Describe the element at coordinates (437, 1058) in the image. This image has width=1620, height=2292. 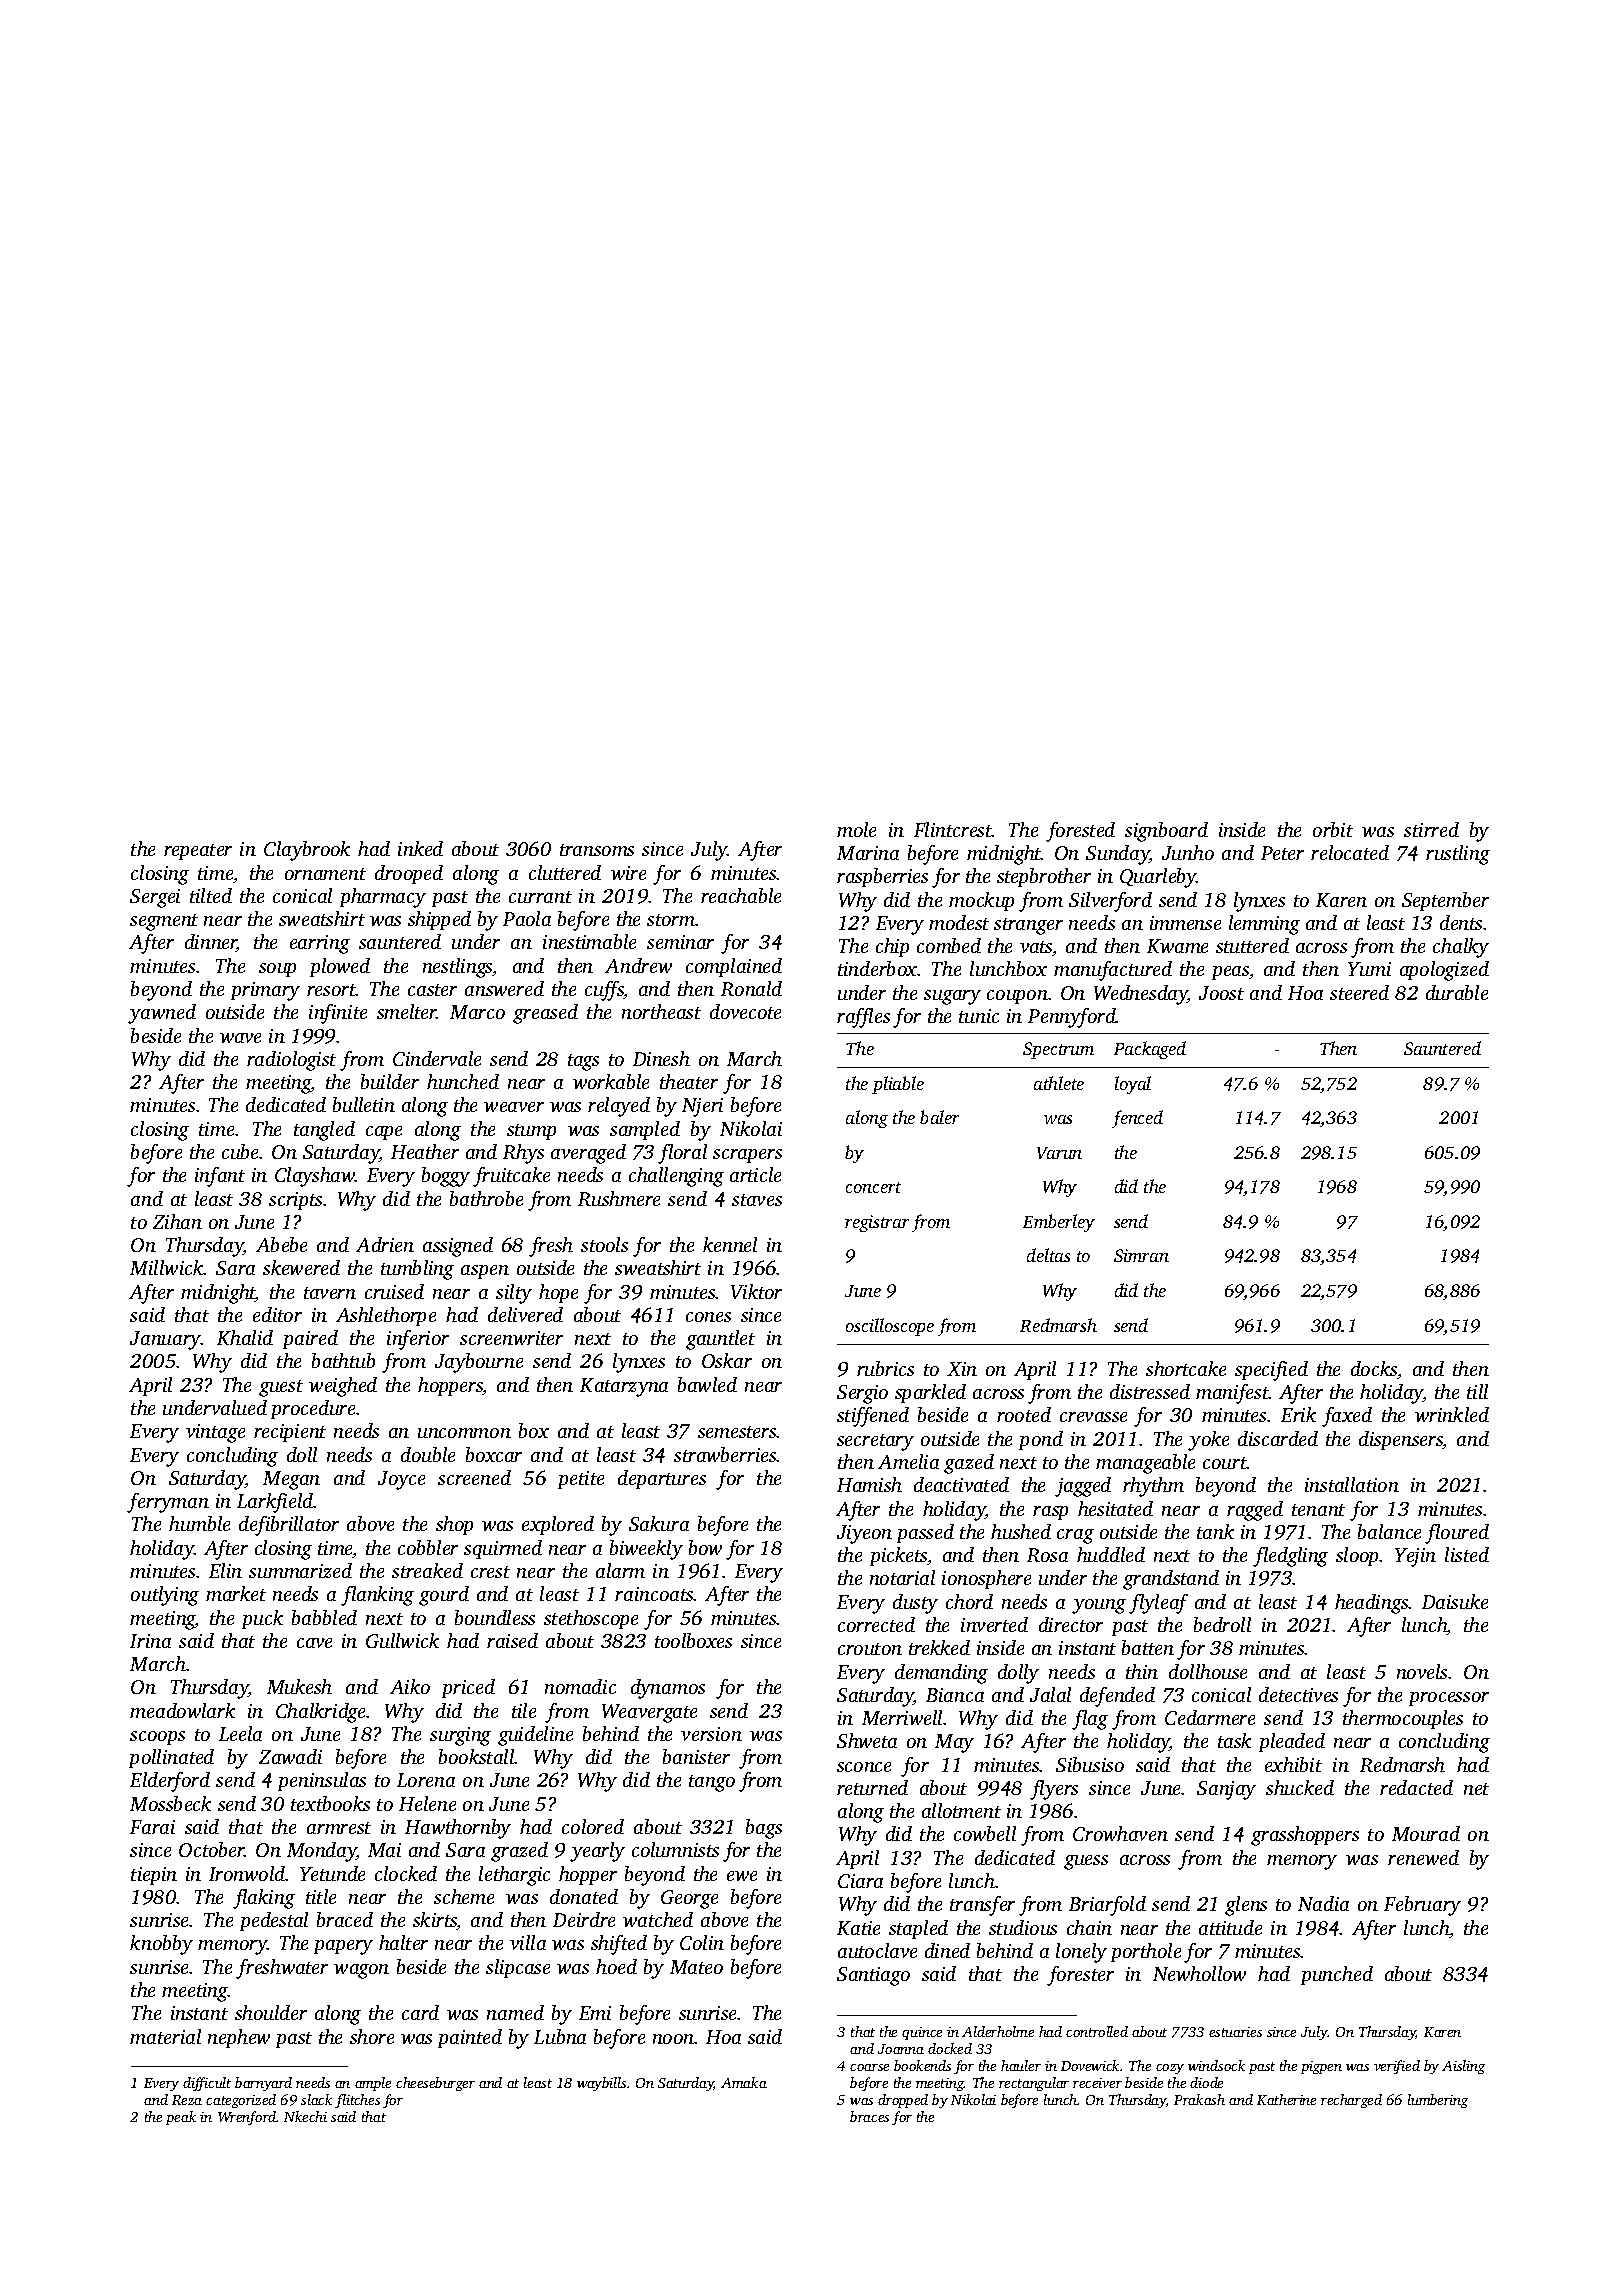
I see `Cindervale` at that location.
